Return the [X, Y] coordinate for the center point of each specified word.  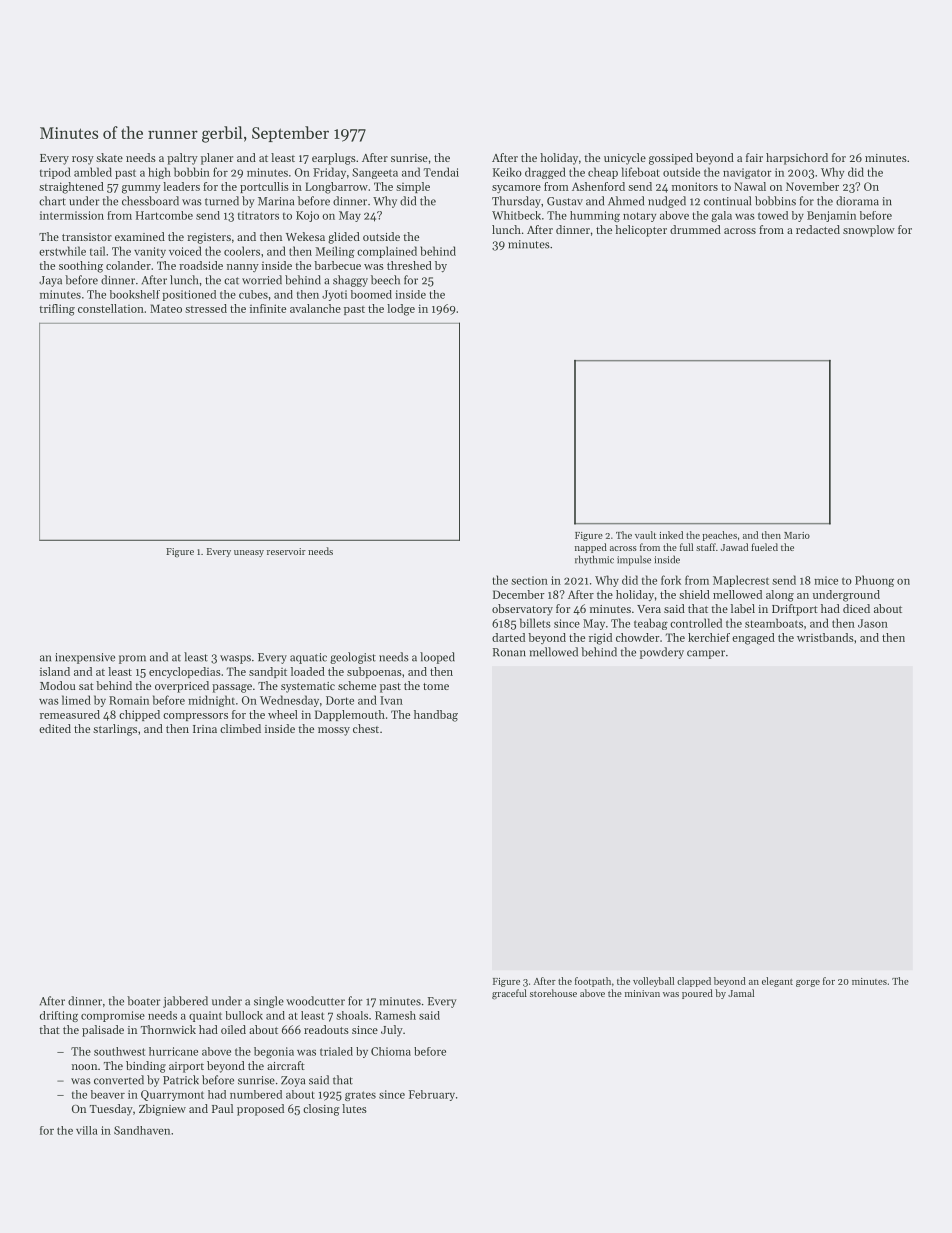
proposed [260, 1110]
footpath [593, 982]
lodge [401, 310]
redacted [818, 229]
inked [671, 535]
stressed [206, 308]
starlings [115, 730]
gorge [808, 983]
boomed [371, 294]
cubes [253, 294]
